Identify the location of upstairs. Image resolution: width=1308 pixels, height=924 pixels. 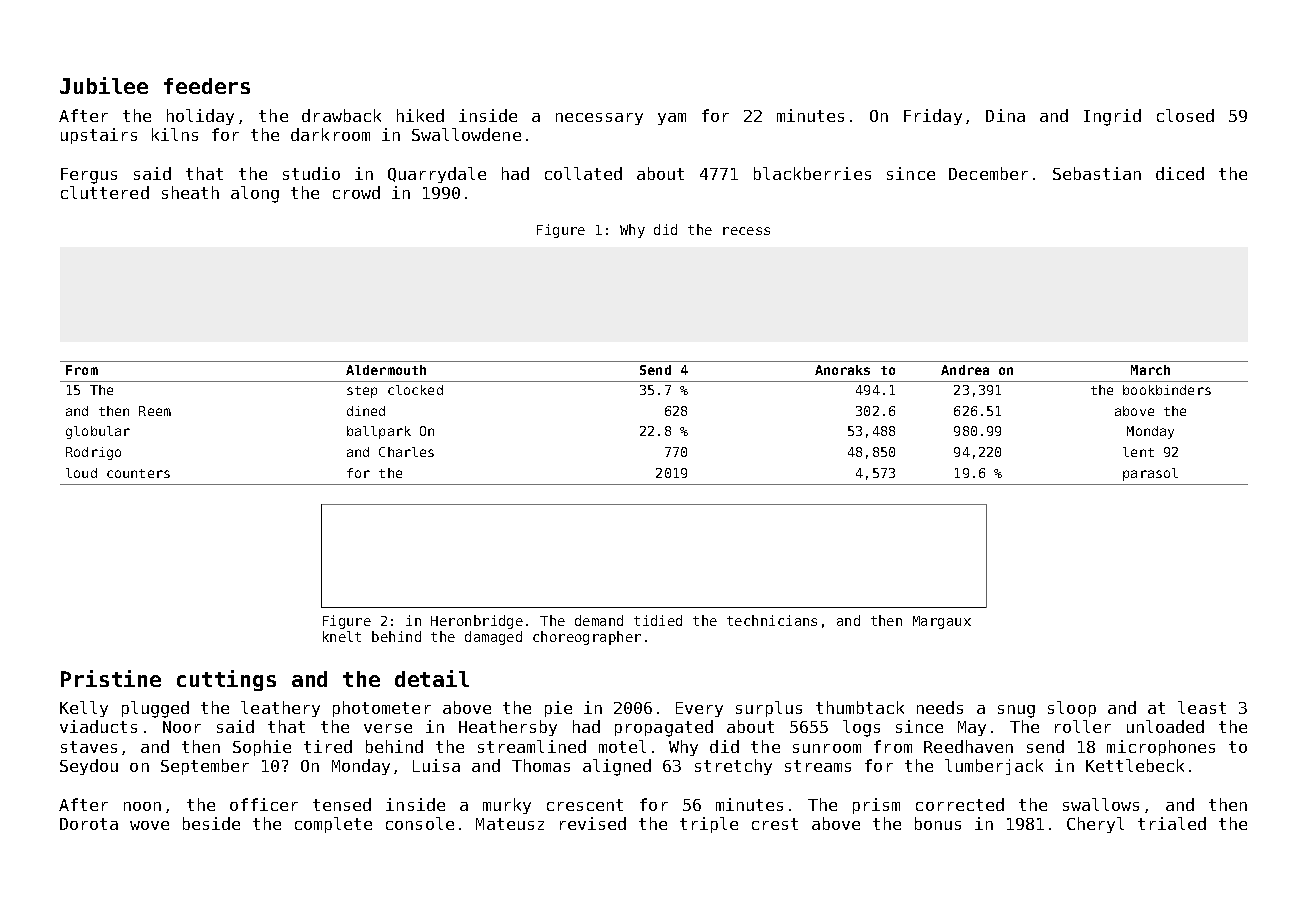
(99, 136).
